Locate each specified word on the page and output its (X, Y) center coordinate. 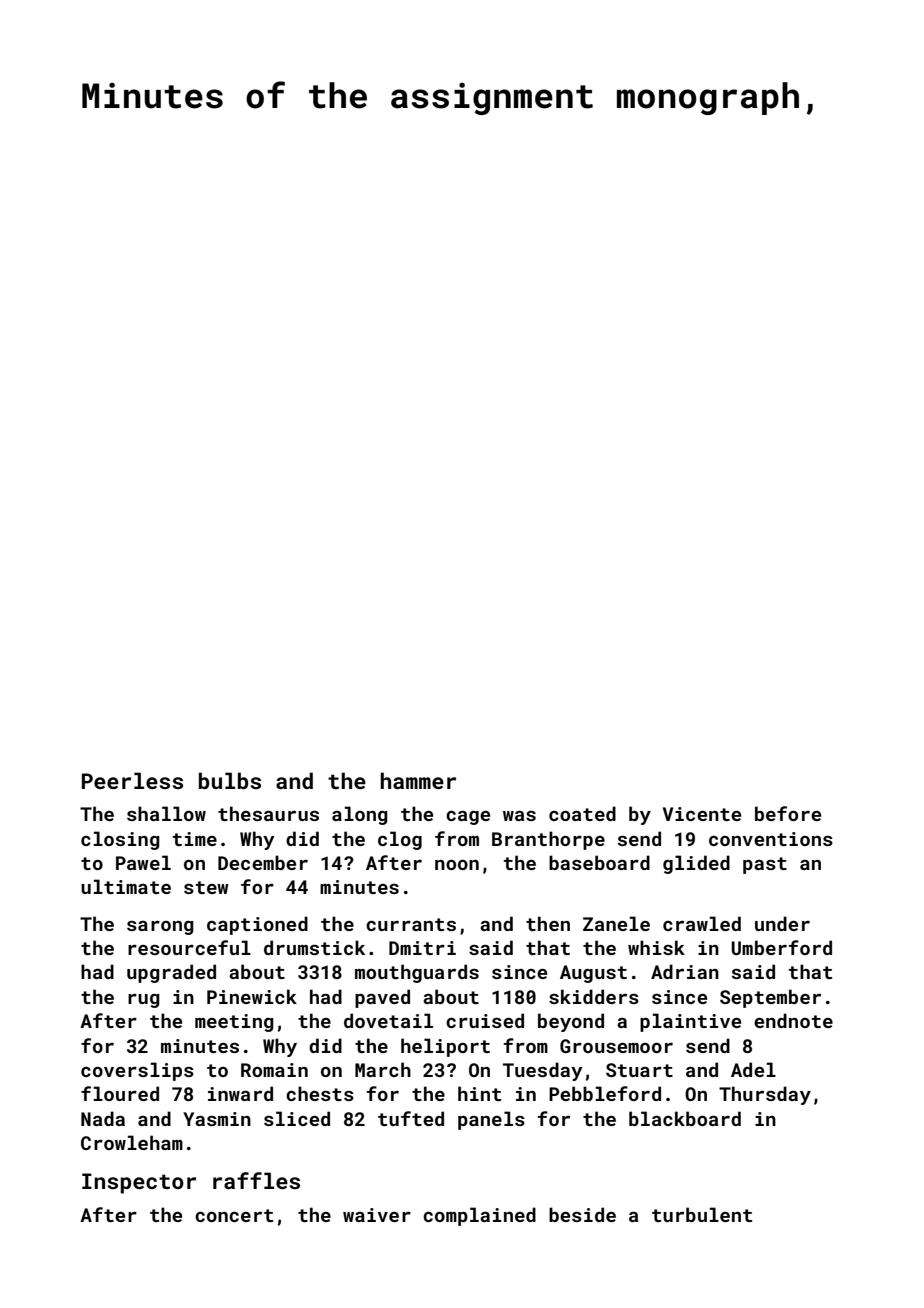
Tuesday (543, 1071)
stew (206, 887)
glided (696, 864)
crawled (702, 923)
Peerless (132, 780)
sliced (297, 1118)
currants (411, 924)
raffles (256, 1180)
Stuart (639, 1070)
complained (479, 1216)
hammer (418, 780)
